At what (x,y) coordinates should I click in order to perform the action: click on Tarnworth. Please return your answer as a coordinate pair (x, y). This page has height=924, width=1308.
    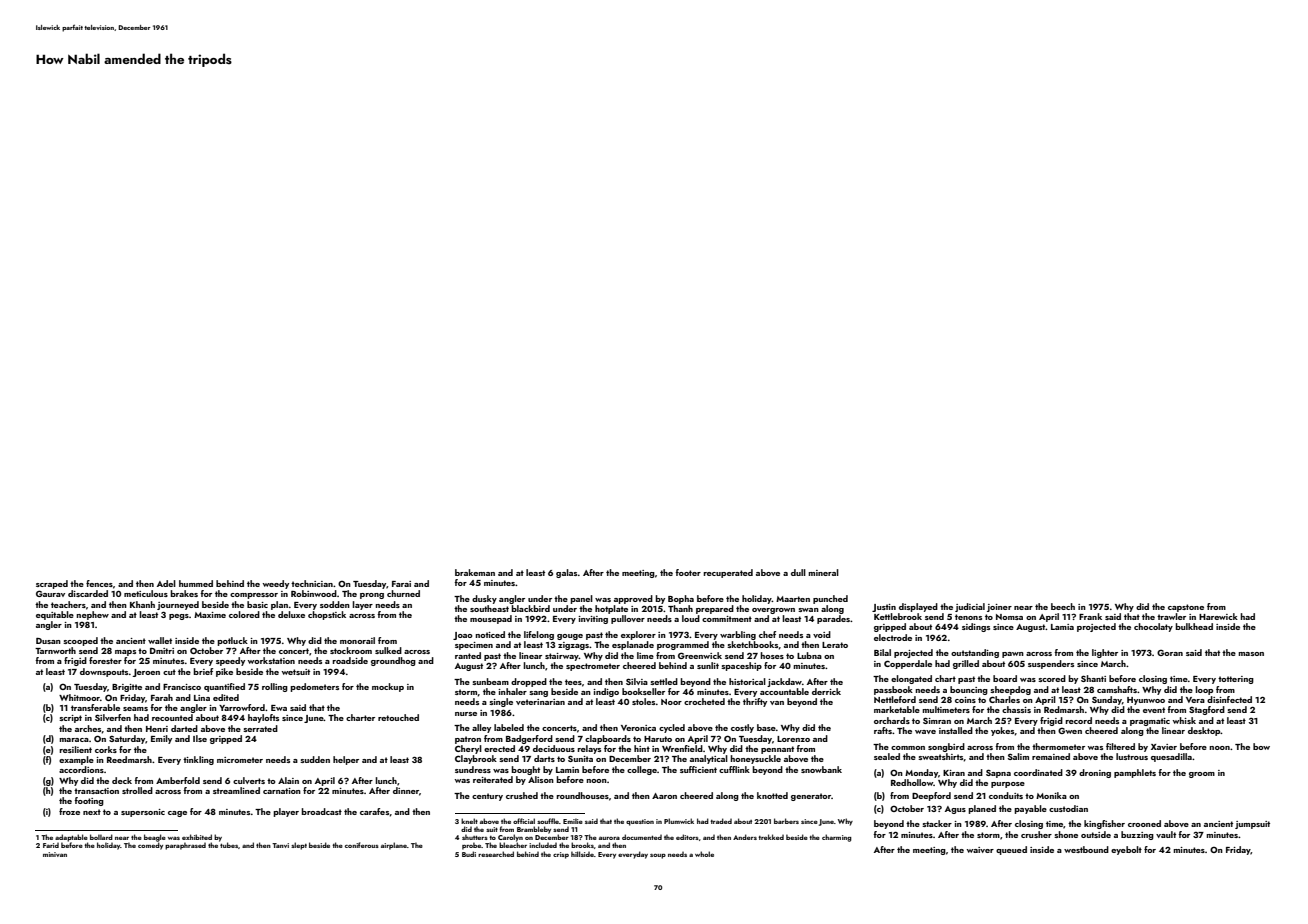
    Looking at the image, I should click on (55, 650).
